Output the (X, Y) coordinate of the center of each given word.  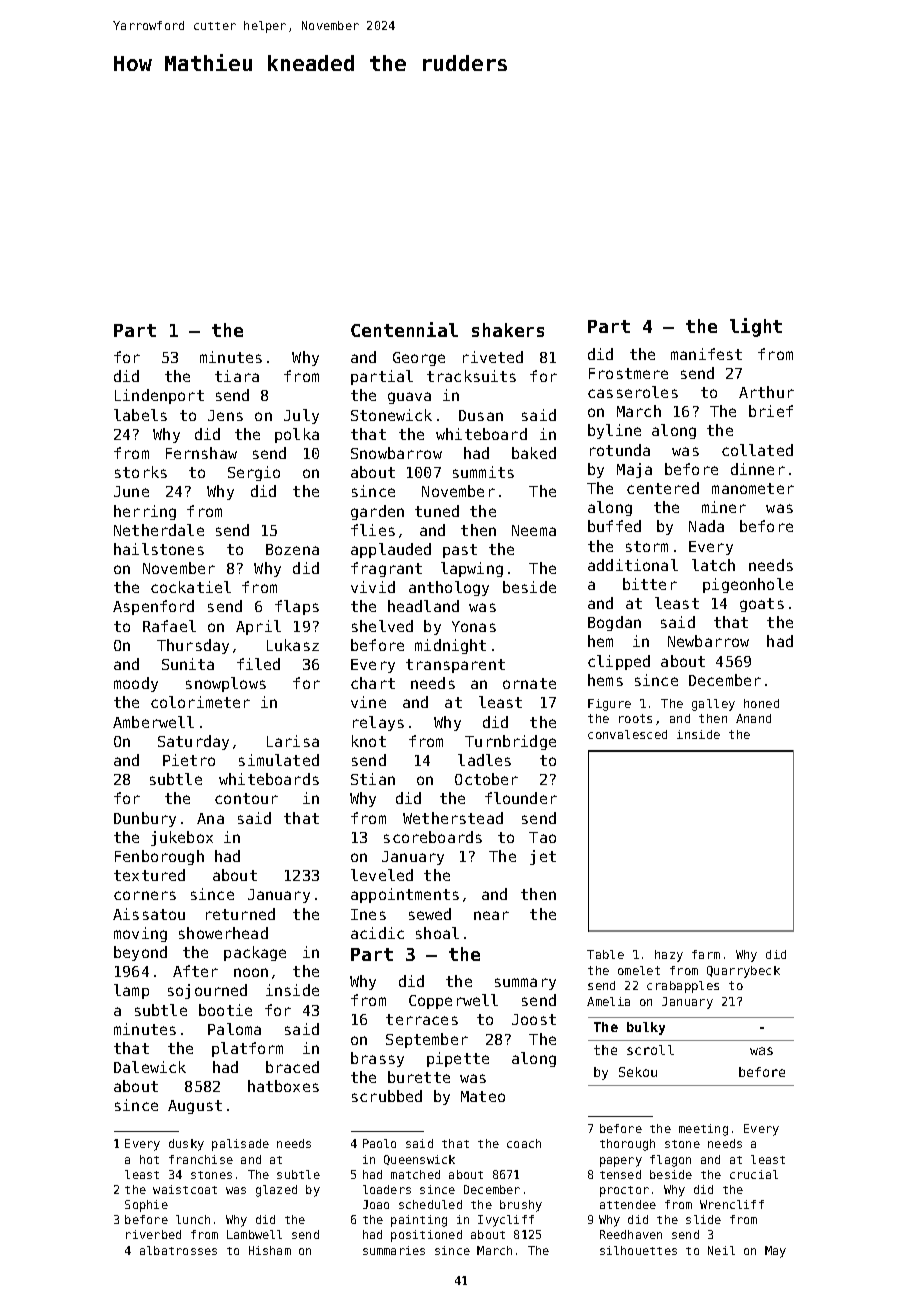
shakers (508, 330)
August (195, 1107)
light (756, 327)
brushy (521, 1206)
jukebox (182, 838)
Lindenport (159, 396)
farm (706, 954)
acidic (377, 933)
